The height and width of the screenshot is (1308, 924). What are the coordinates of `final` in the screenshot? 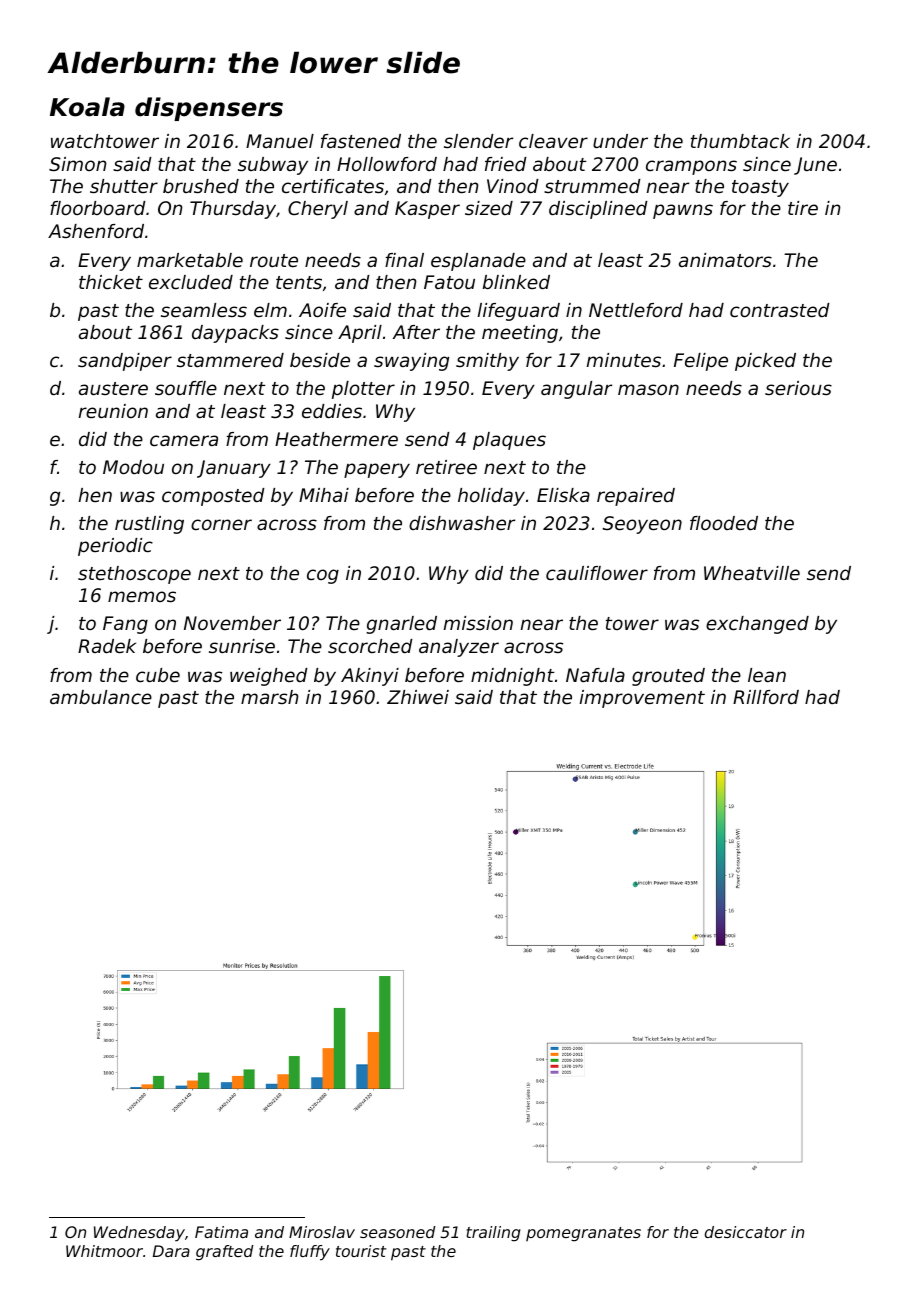 It's located at (404, 260).
